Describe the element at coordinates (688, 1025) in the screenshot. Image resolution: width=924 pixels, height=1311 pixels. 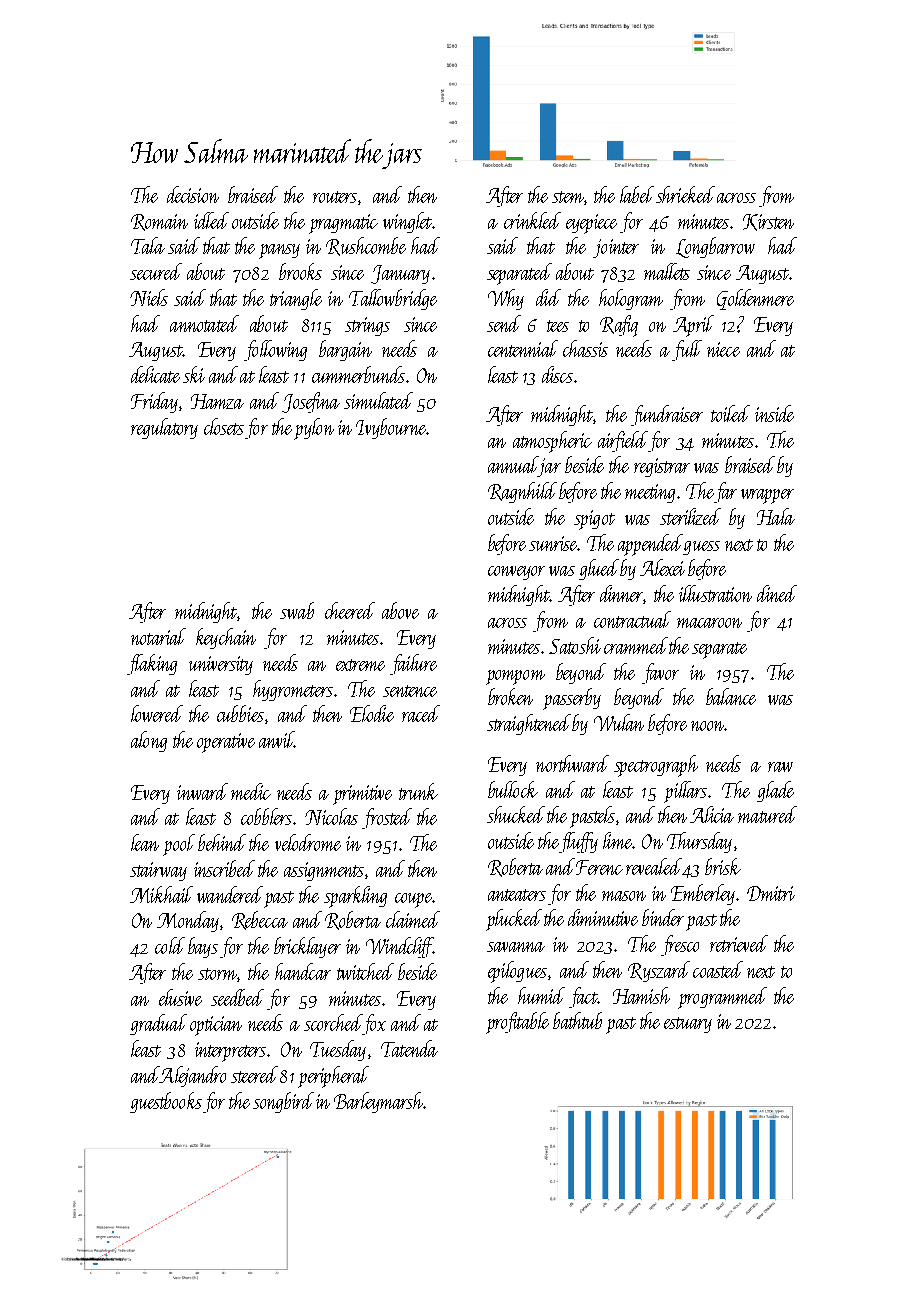
I see `estuary` at that location.
